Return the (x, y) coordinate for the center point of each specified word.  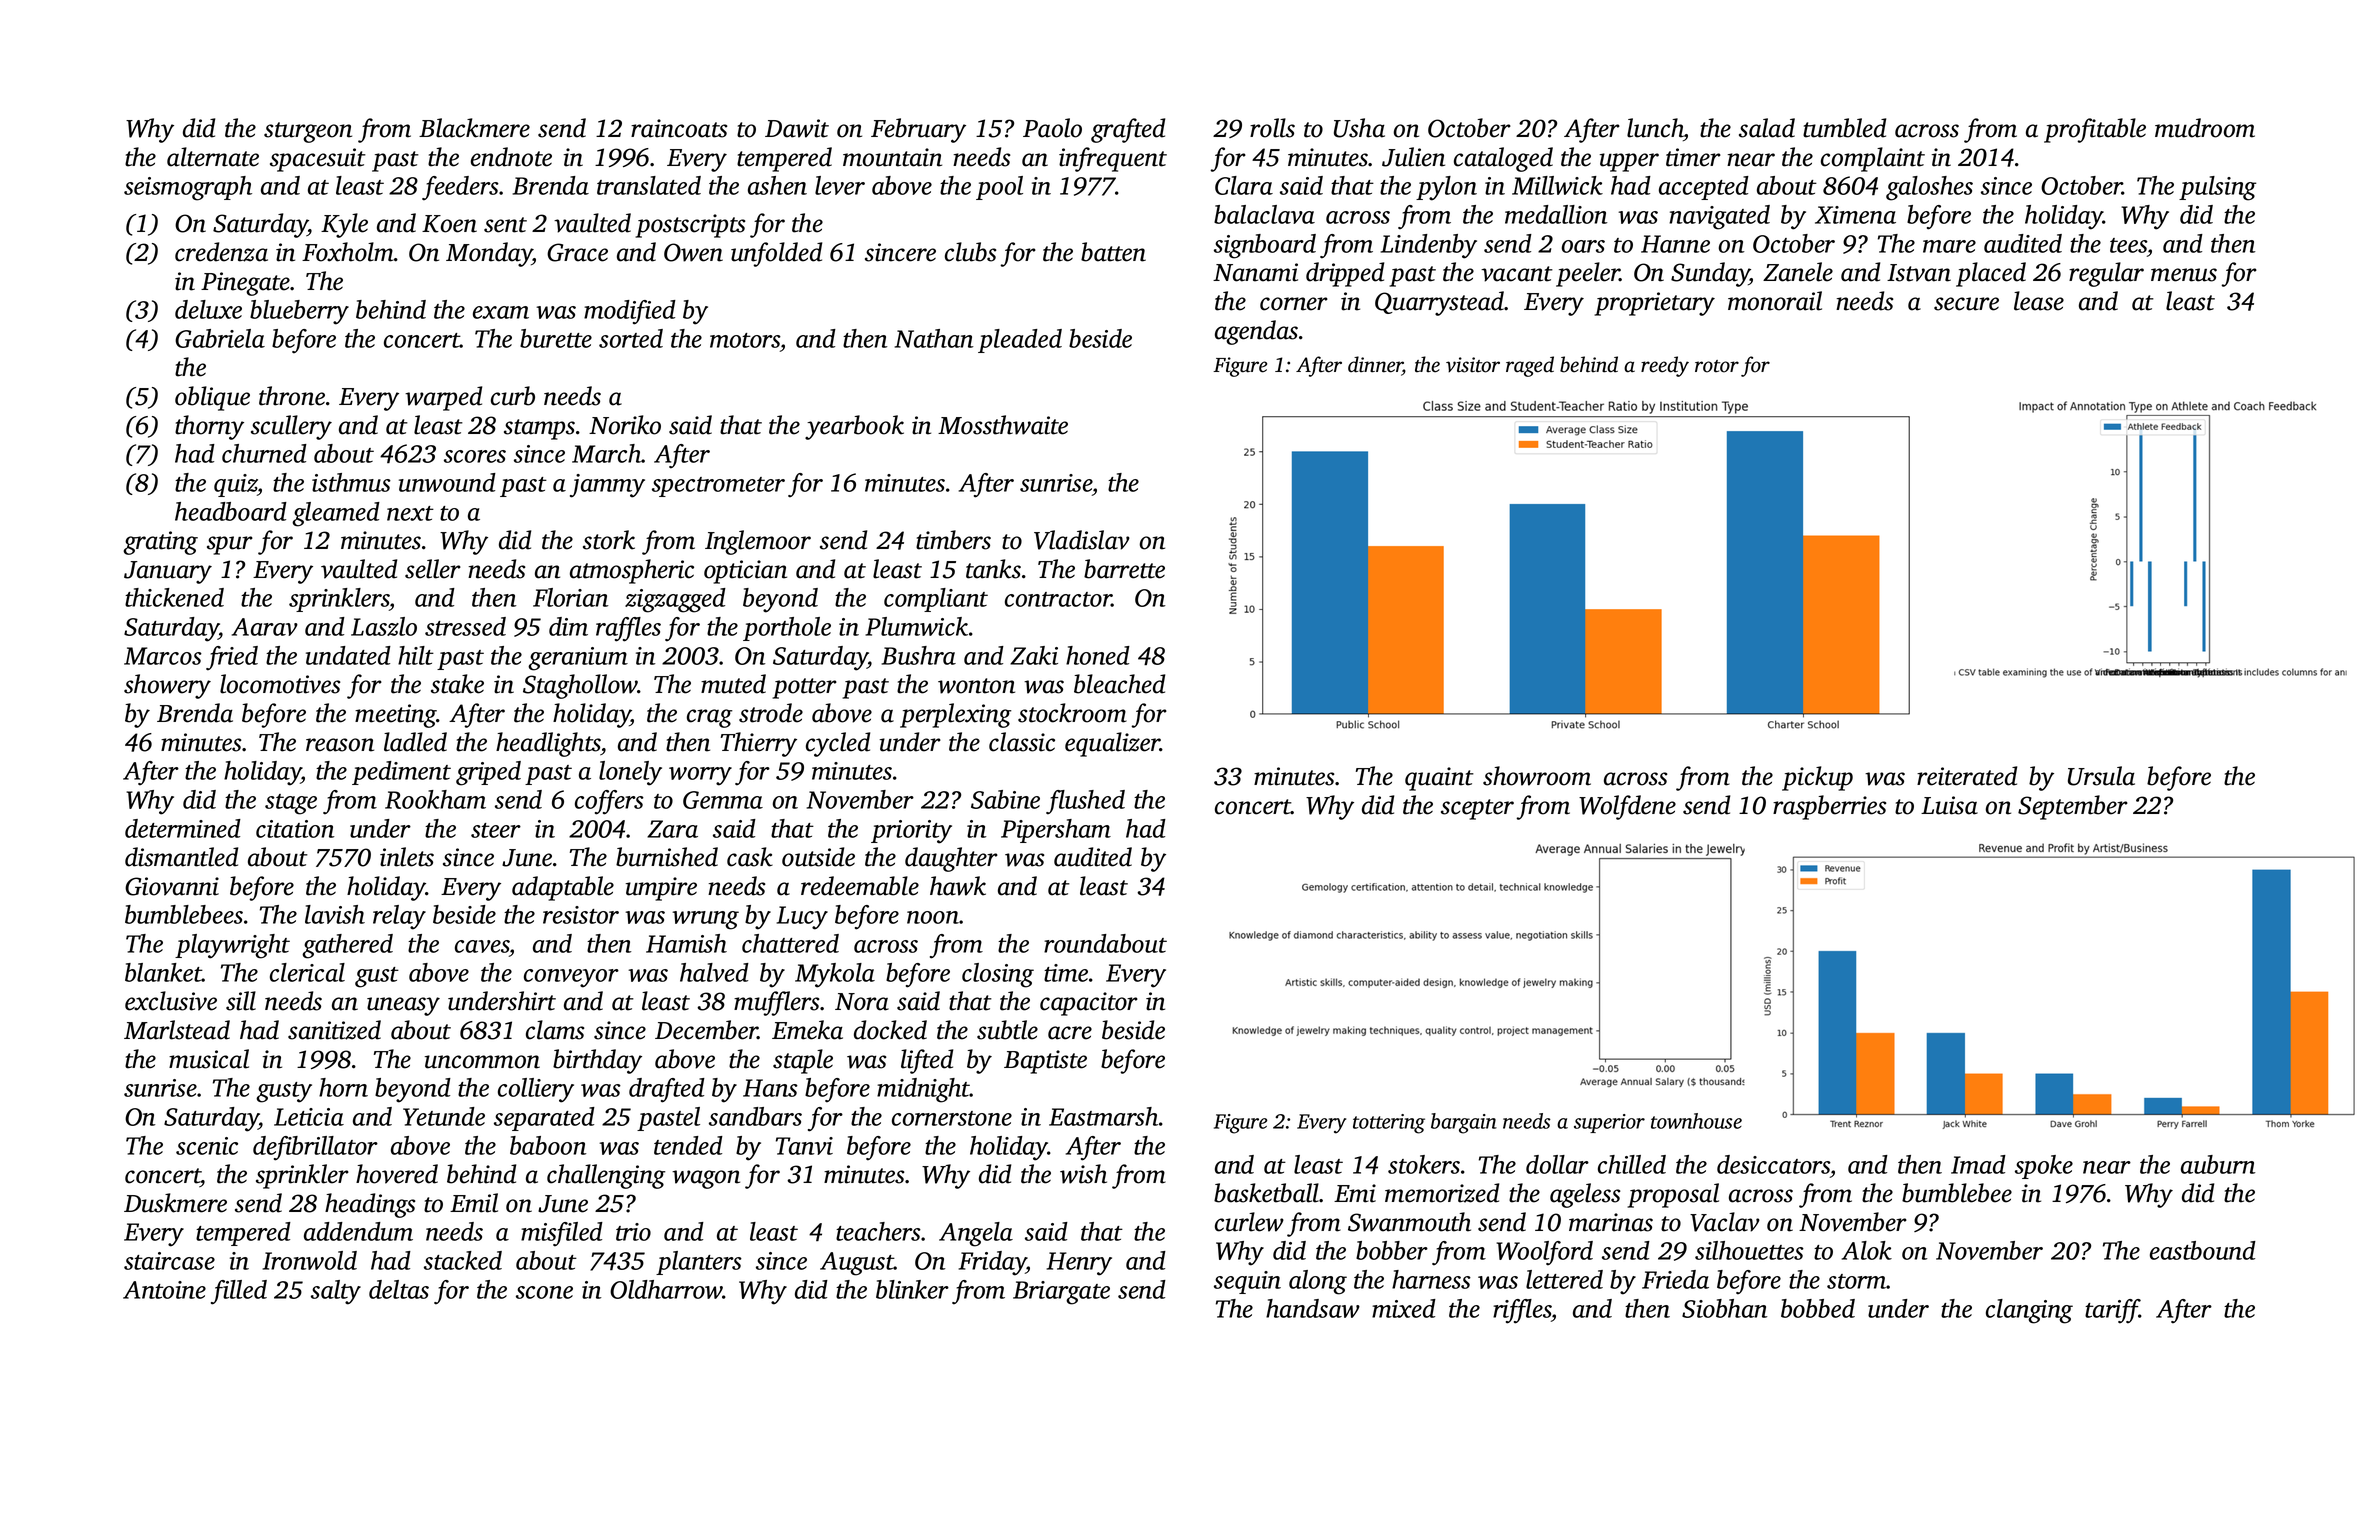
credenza (221, 252)
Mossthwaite (1003, 425)
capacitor (1089, 1004)
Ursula (2101, 776)
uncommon (482, 1062)
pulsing (2217, 188)
